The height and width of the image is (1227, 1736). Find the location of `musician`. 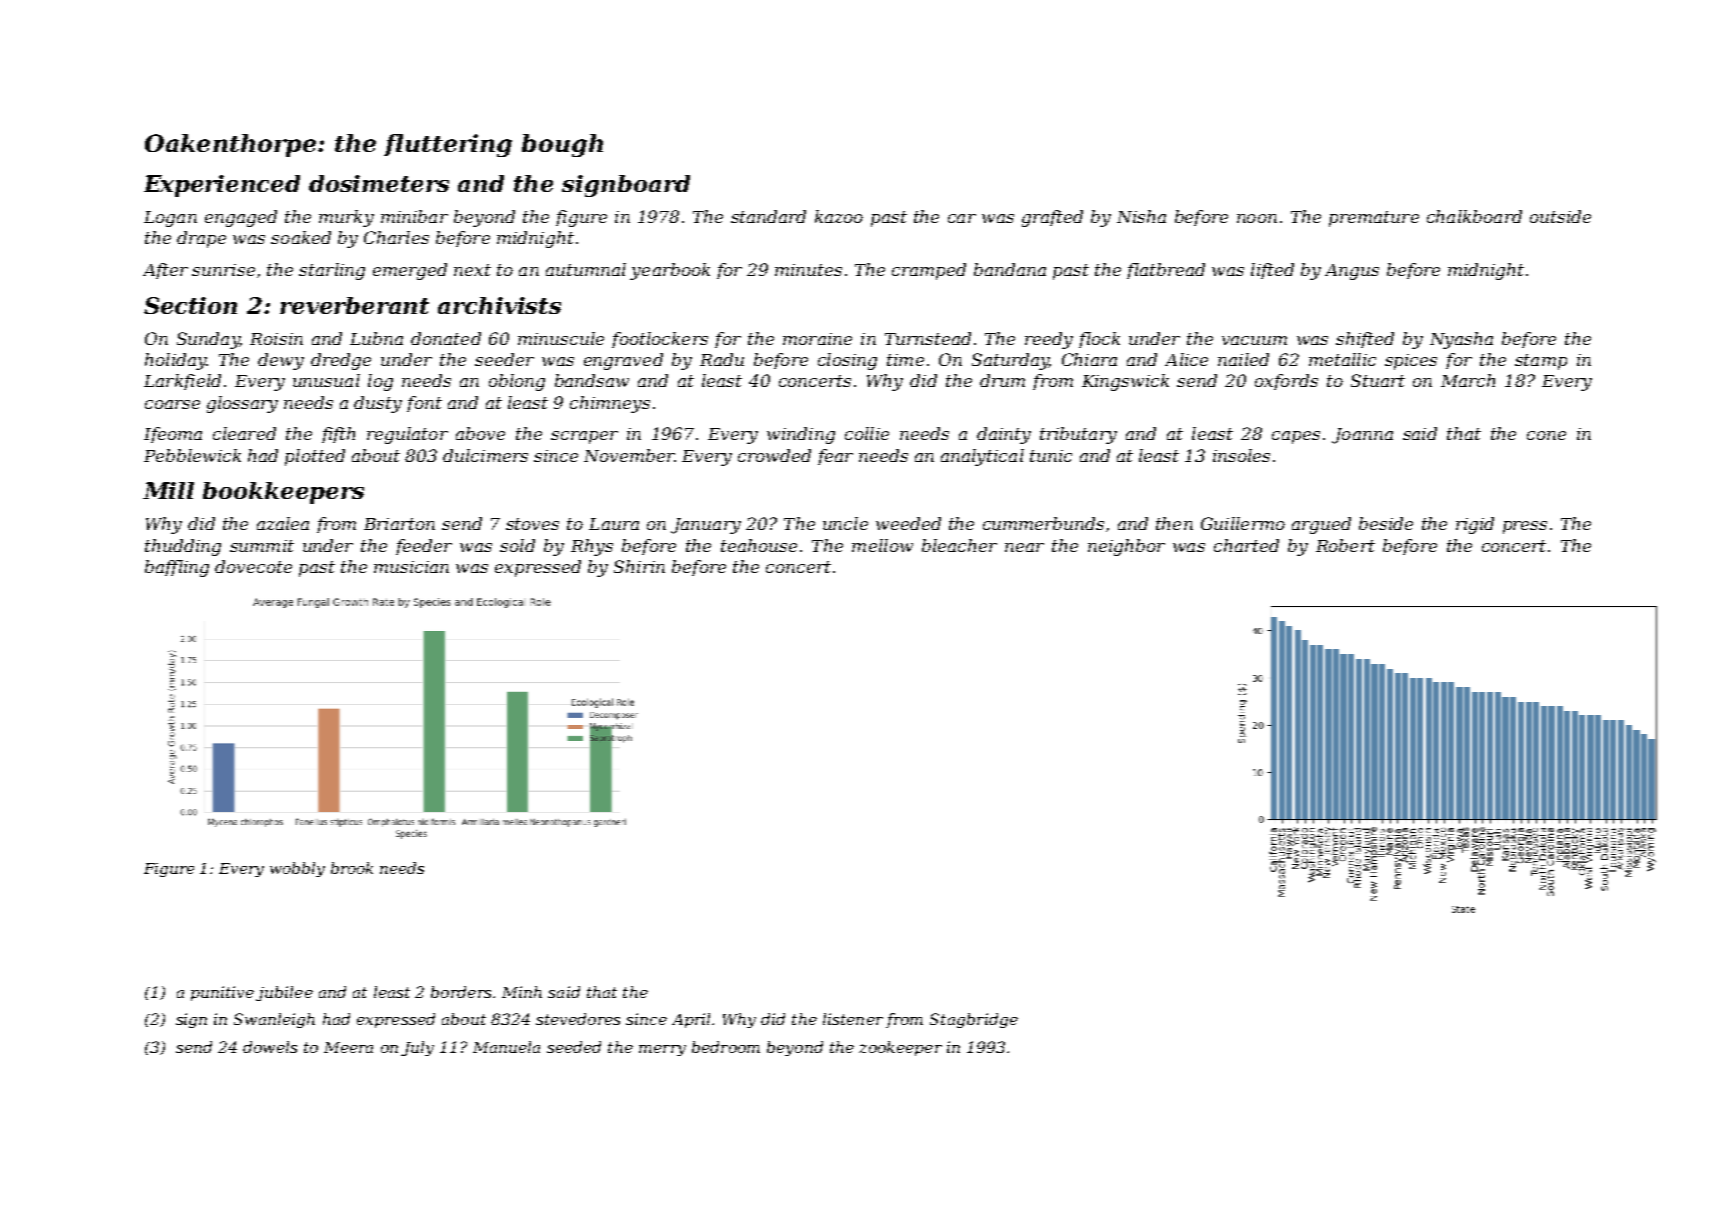

musician is located at coordinates (411, 567).
